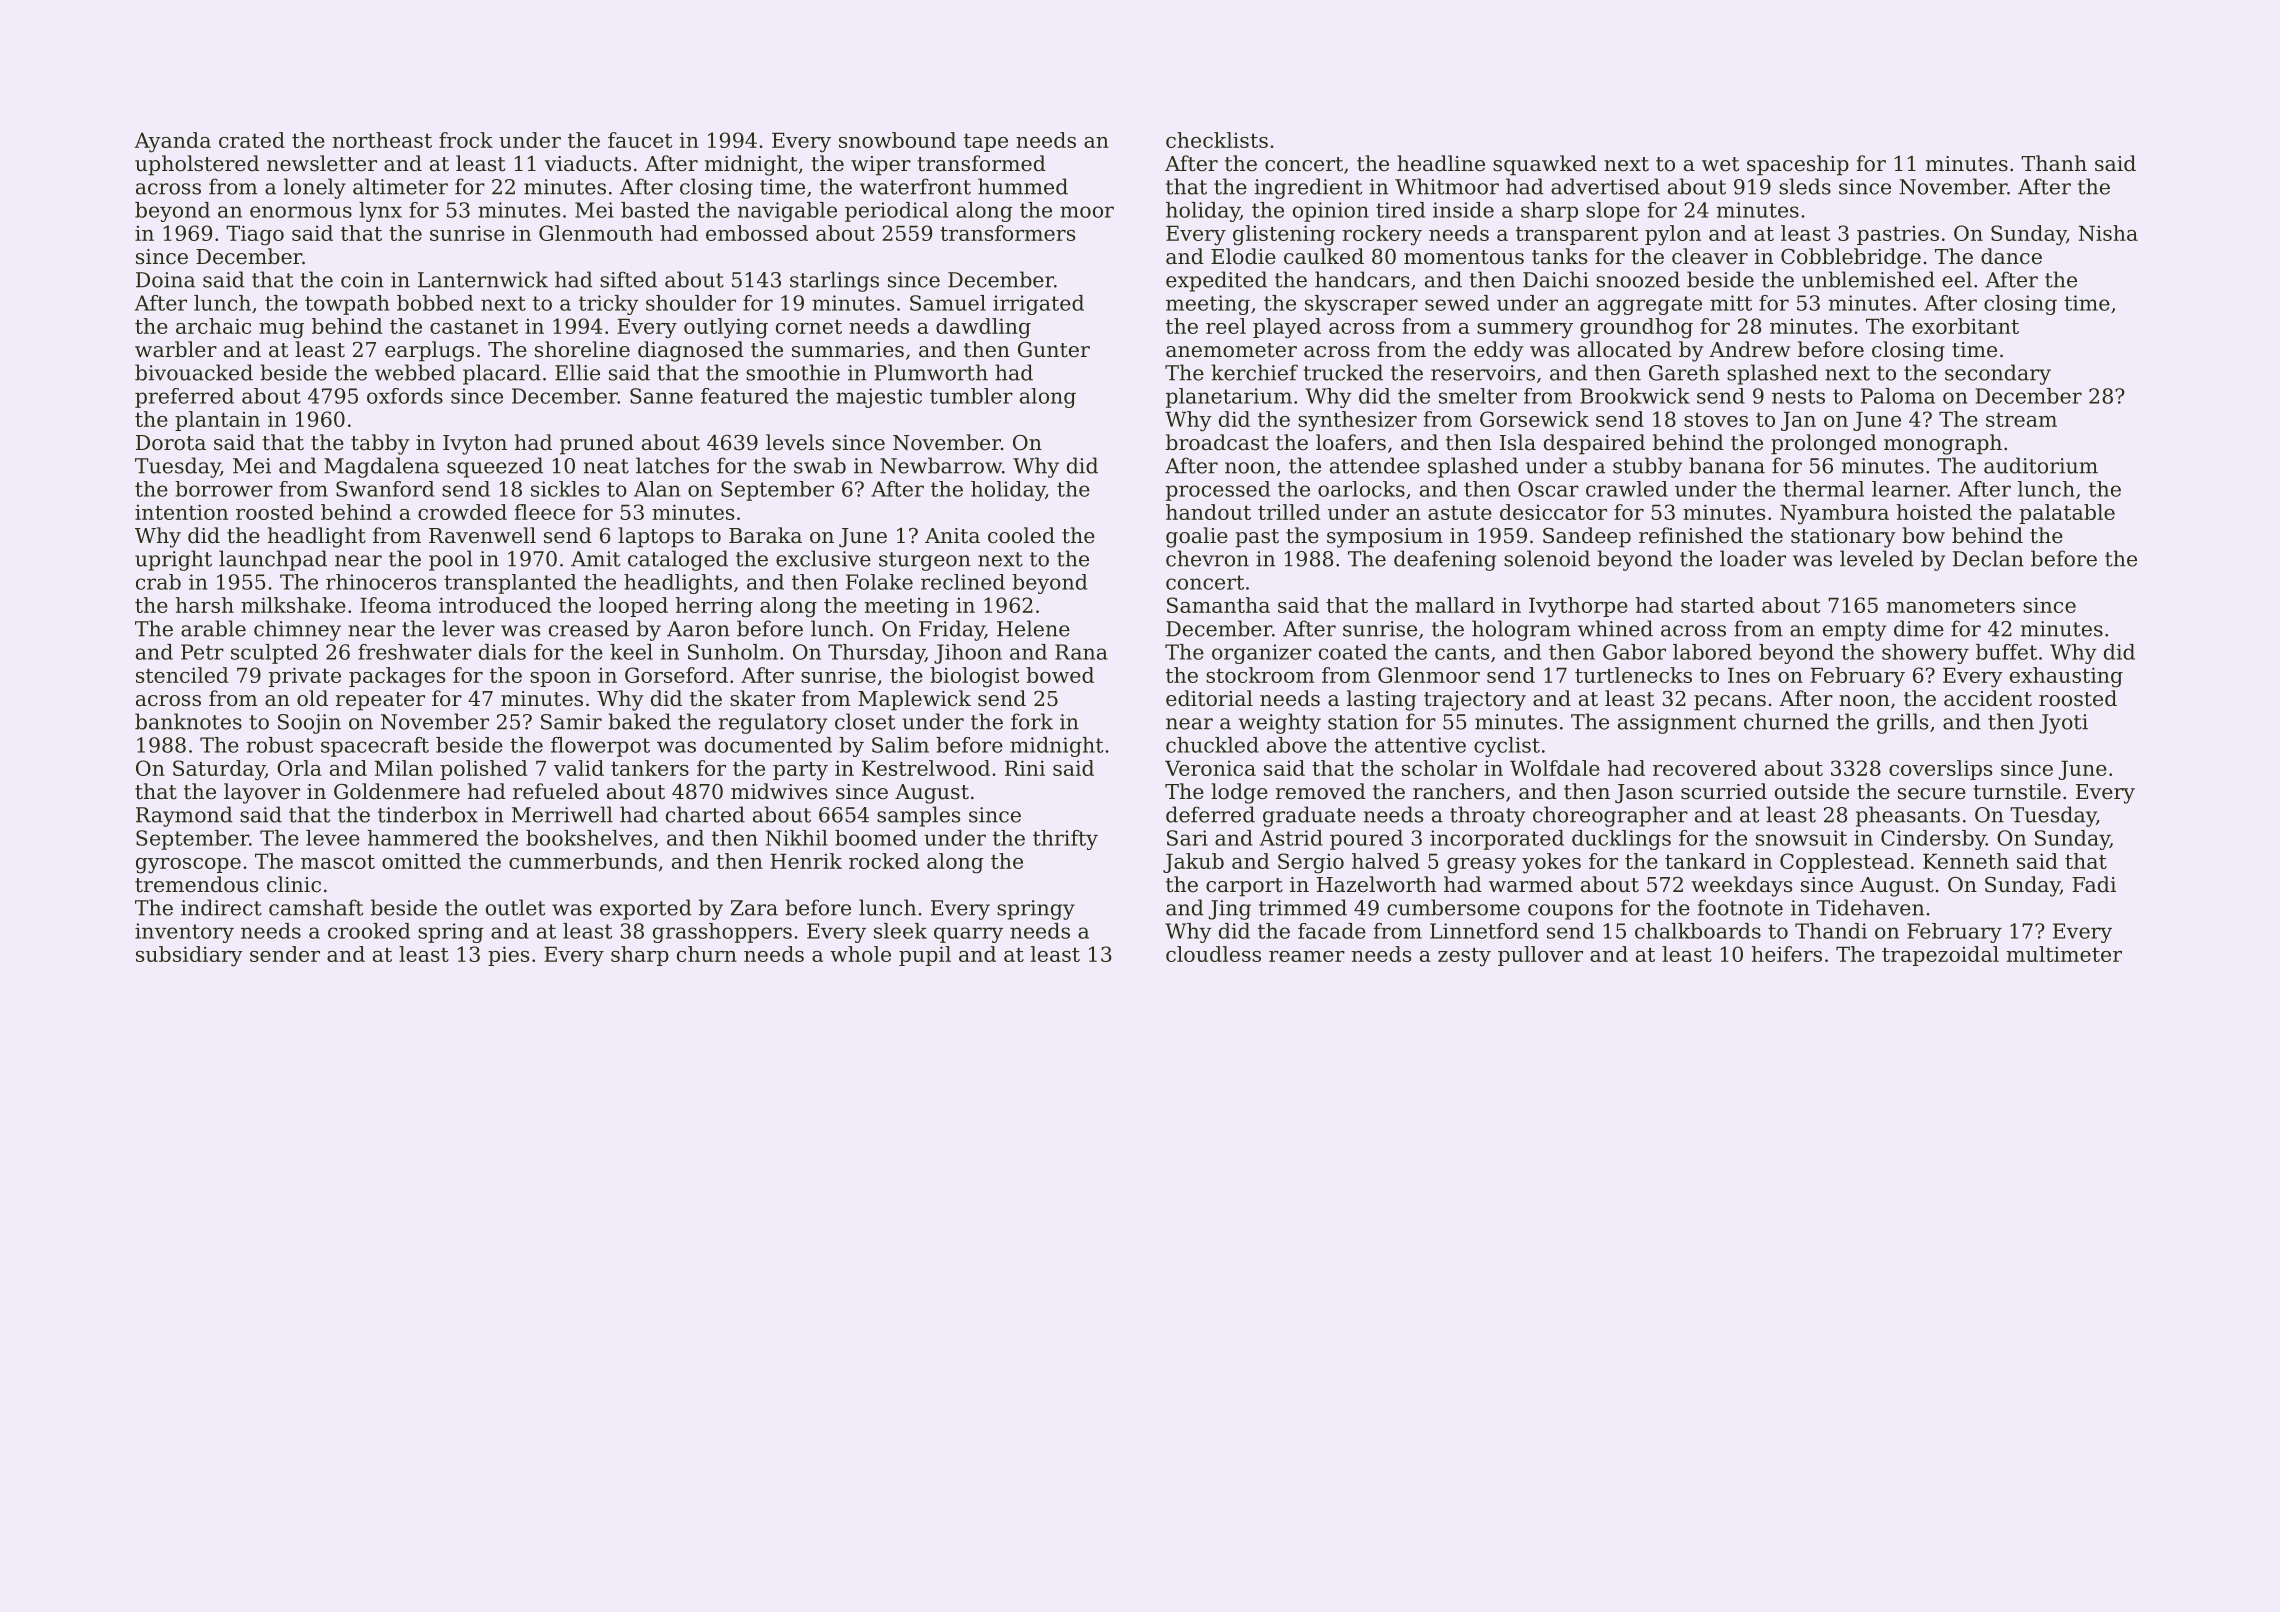  I want to click on rocked, so click(884, 861).
